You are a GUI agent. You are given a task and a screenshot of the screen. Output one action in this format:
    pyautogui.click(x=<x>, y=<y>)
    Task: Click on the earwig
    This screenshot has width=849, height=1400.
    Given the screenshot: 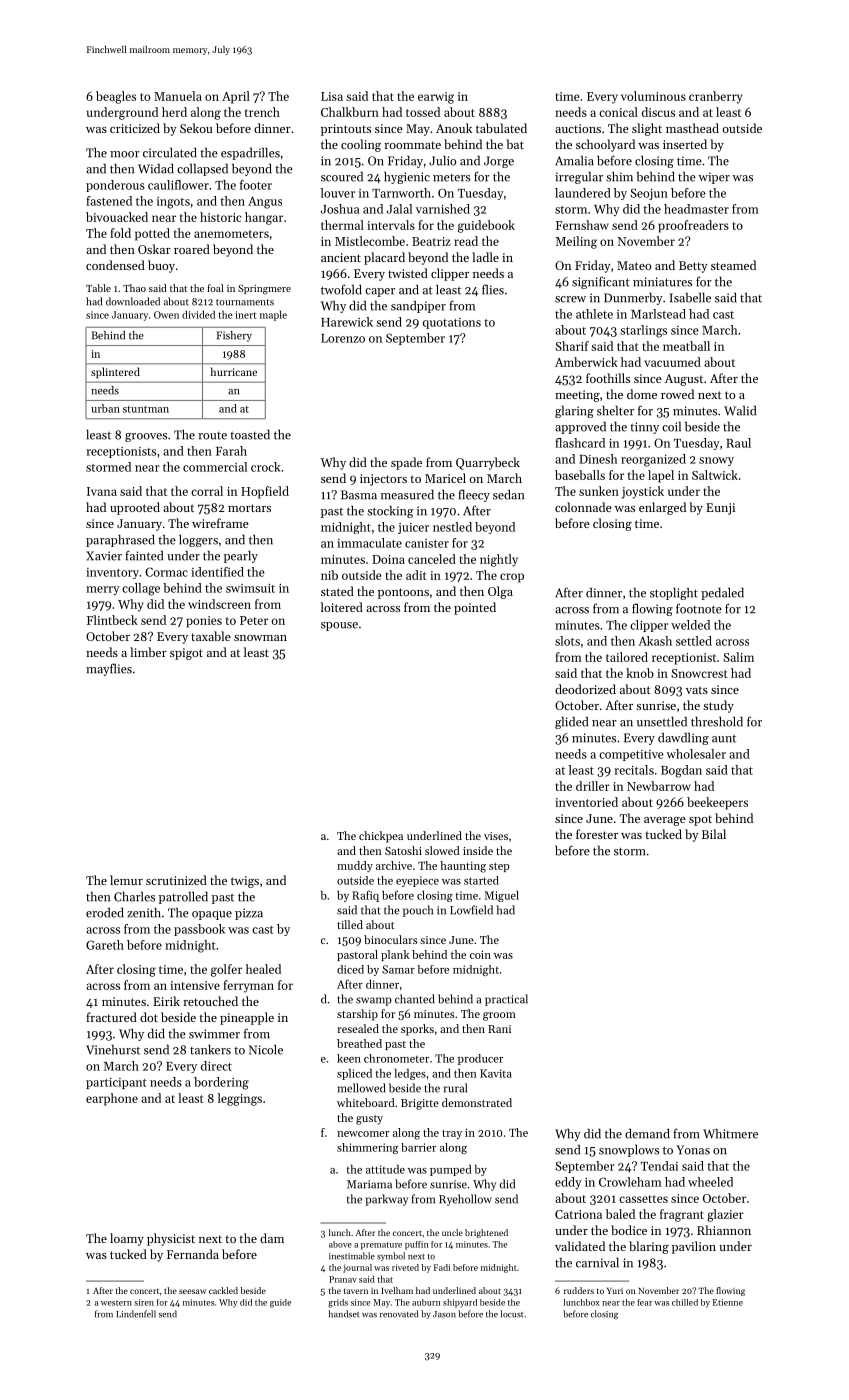 What is the action you would take?
    pyautogui.click(x=436, y=98)
